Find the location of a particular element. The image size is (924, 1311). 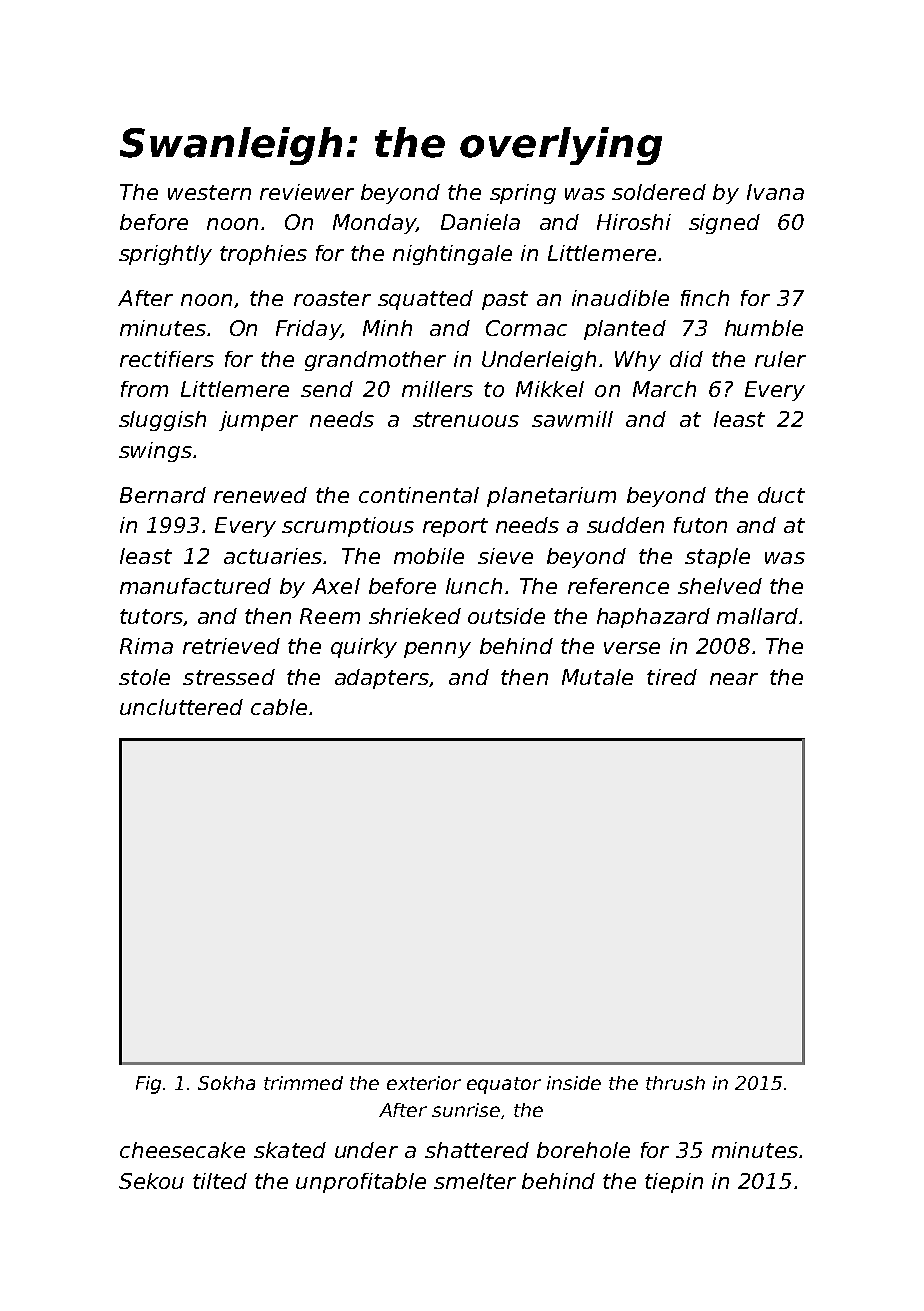

sudden is located at coordinates (625, 525).
